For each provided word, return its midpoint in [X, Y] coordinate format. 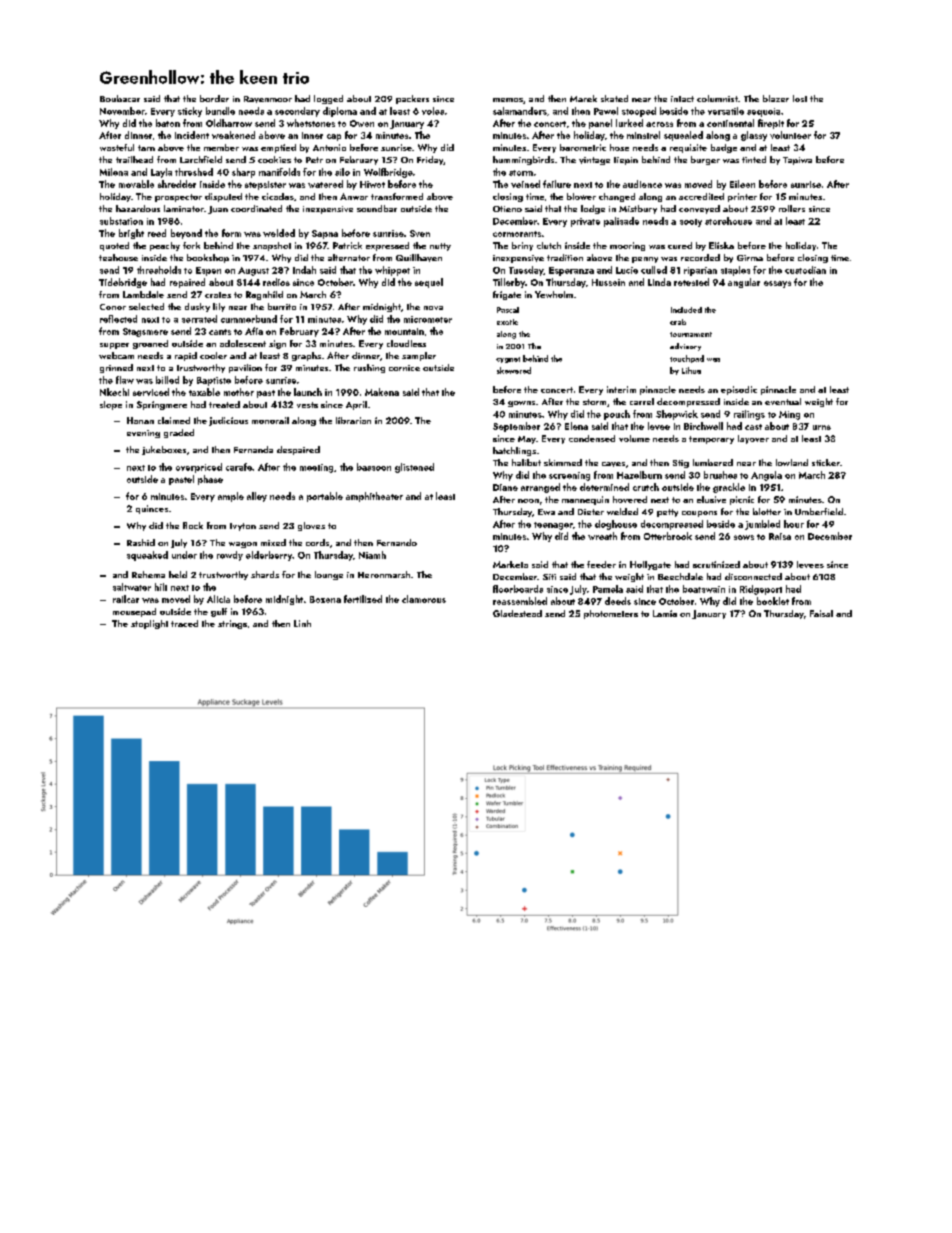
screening [569, 476]
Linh [302, 623]
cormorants [517, 234]
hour [794, 524]
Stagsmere [145, 332]
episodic [739, 390]
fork [191, 245]
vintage [594, 161]
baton [168, 123]
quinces [152, 509]
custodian [805, 270]
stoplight [149, 624]
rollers [792, 208]
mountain [404, 331]
